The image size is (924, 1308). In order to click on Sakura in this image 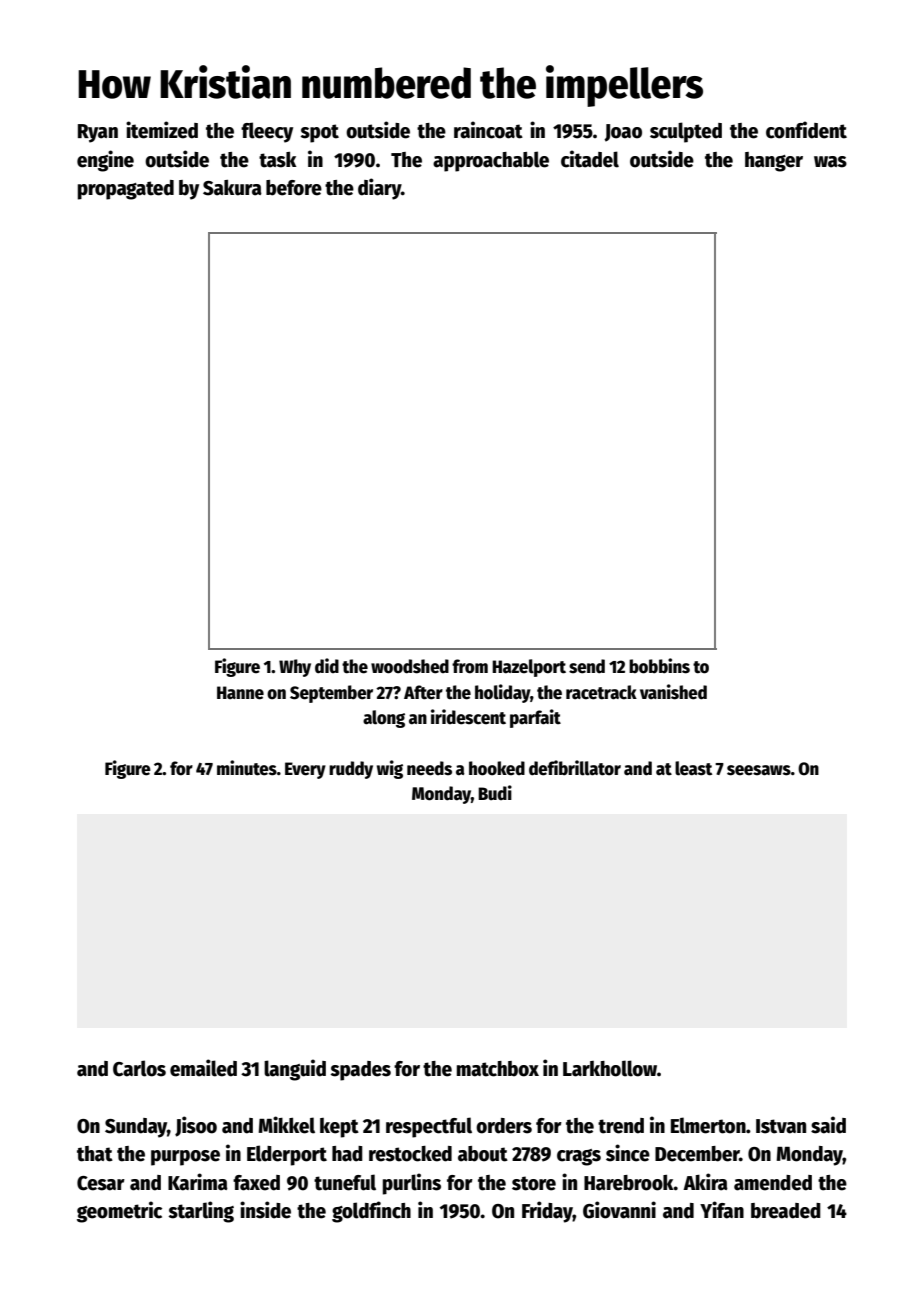, I will do `click(232, 188)`.
